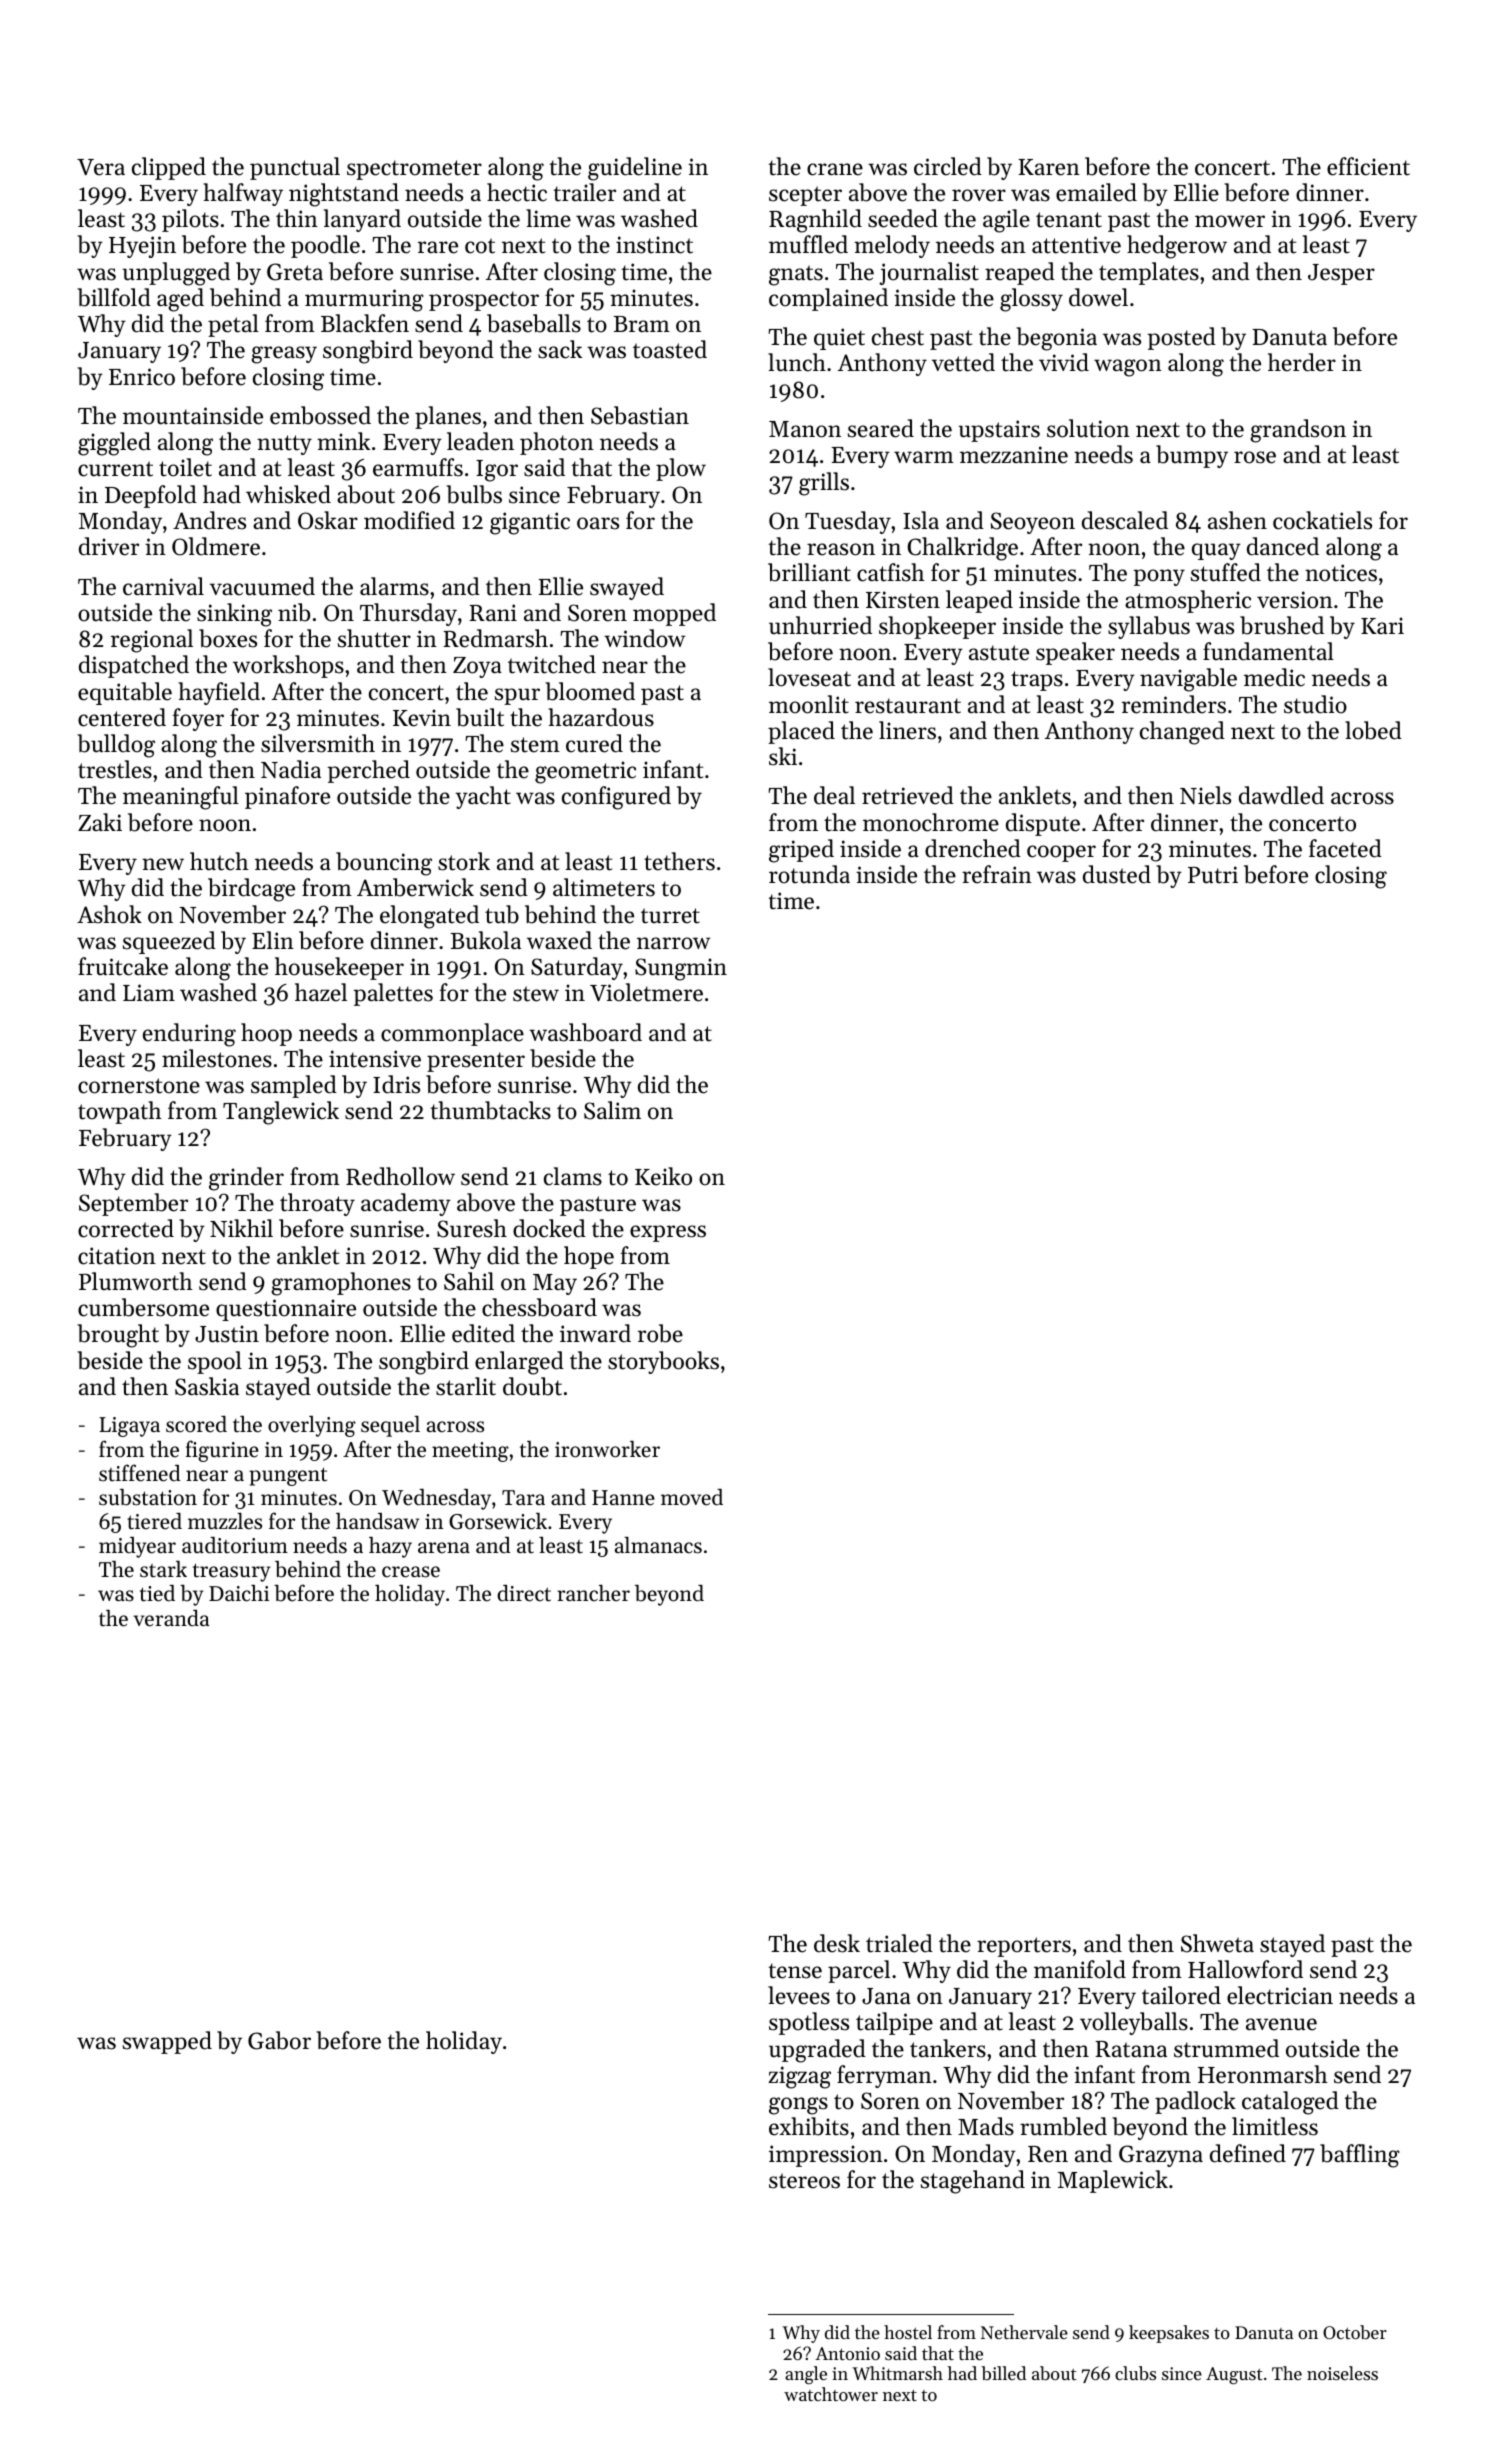 The width and height of the document is (1496, 2464). I want to click on birdcage, so click(251, 890).
